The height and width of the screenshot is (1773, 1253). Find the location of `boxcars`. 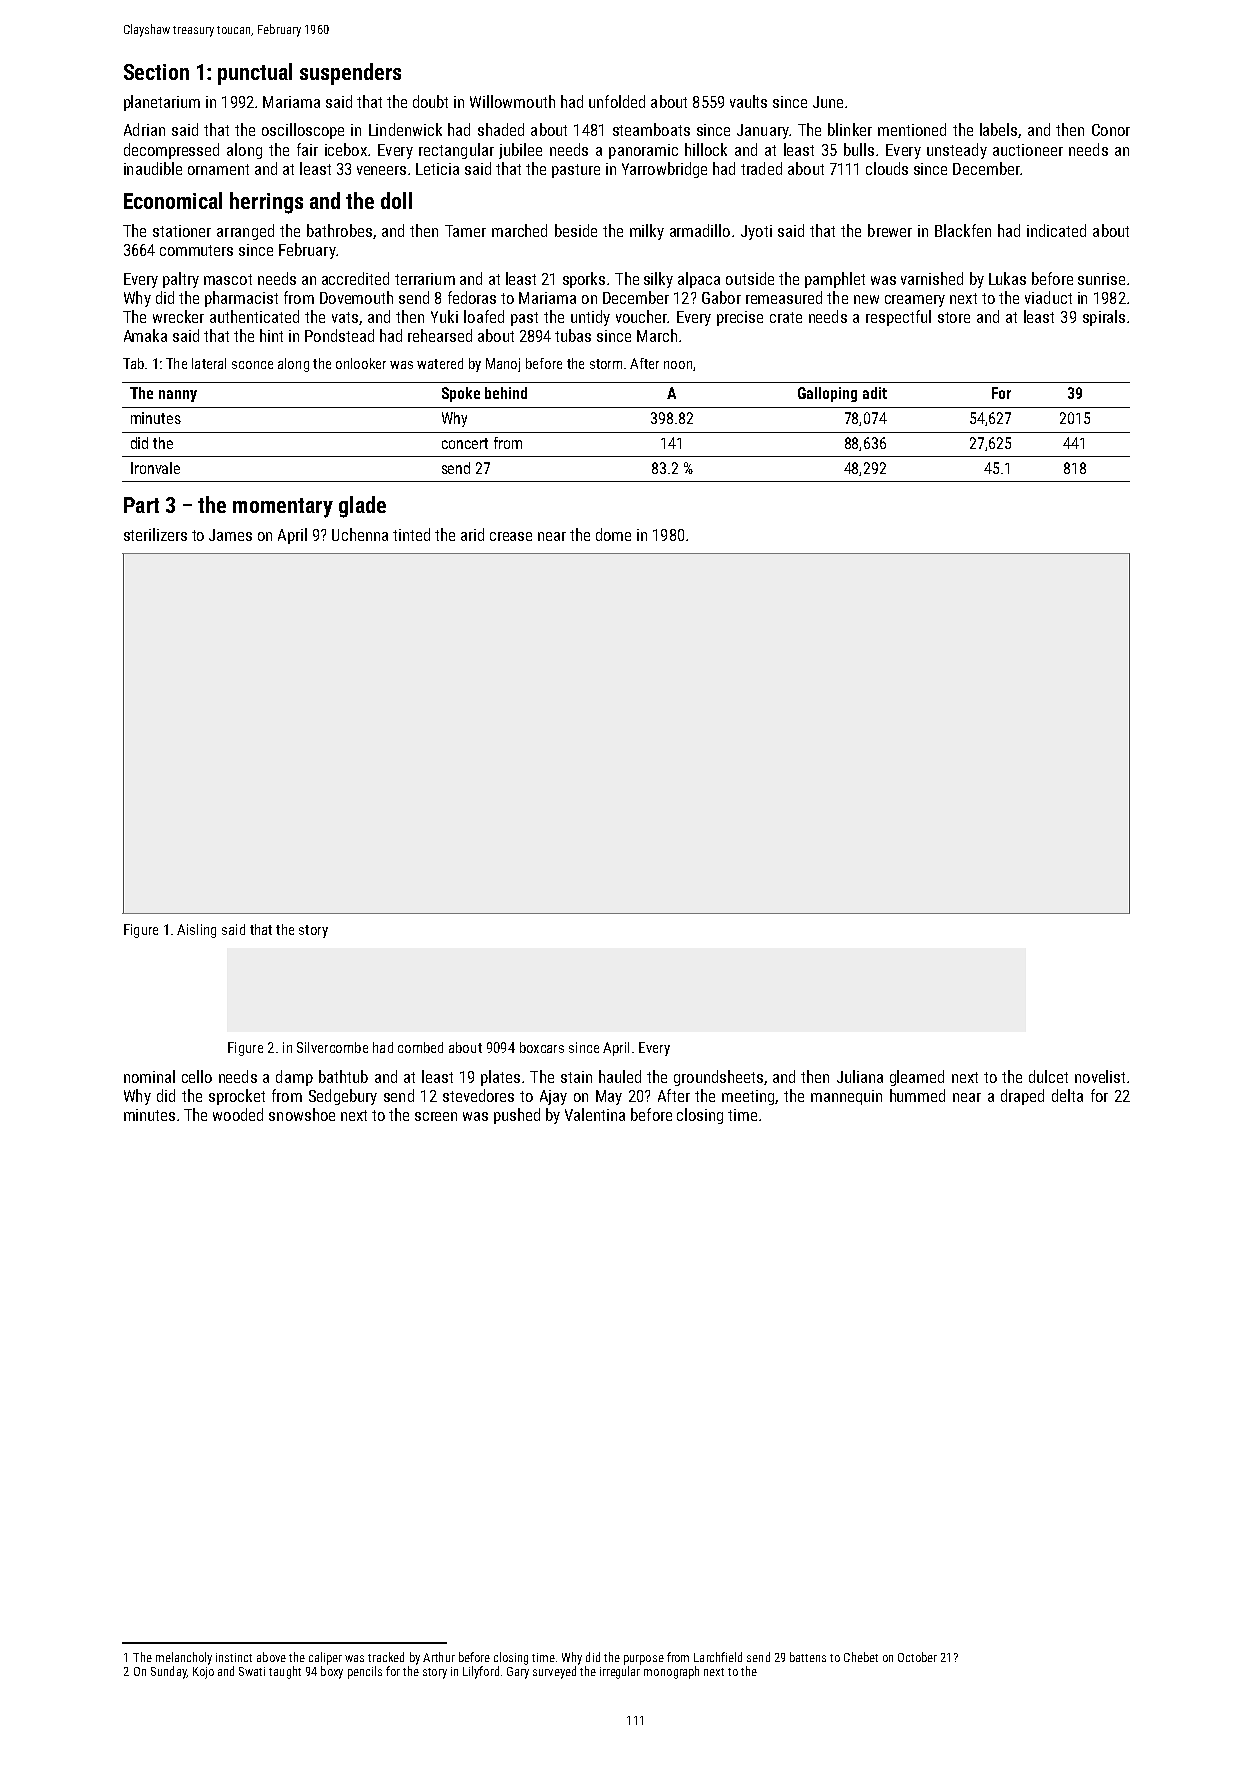

boxcars is located at coordinates (542, 1047).
